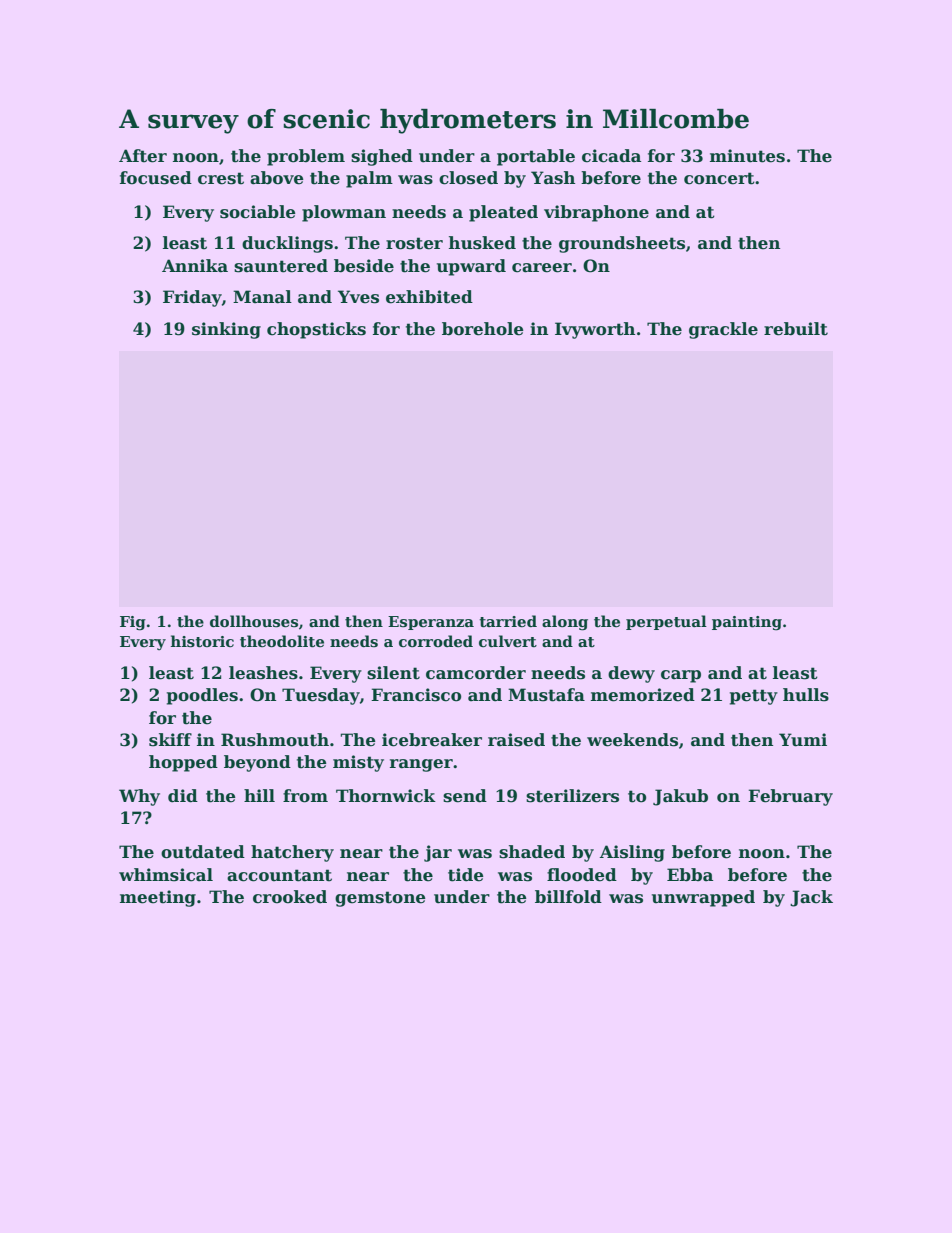 This image has height=1233, width=952. What do you see at coordinates (747, 156) in the image?
I see `minutes` at bounding box center [747, 156].
